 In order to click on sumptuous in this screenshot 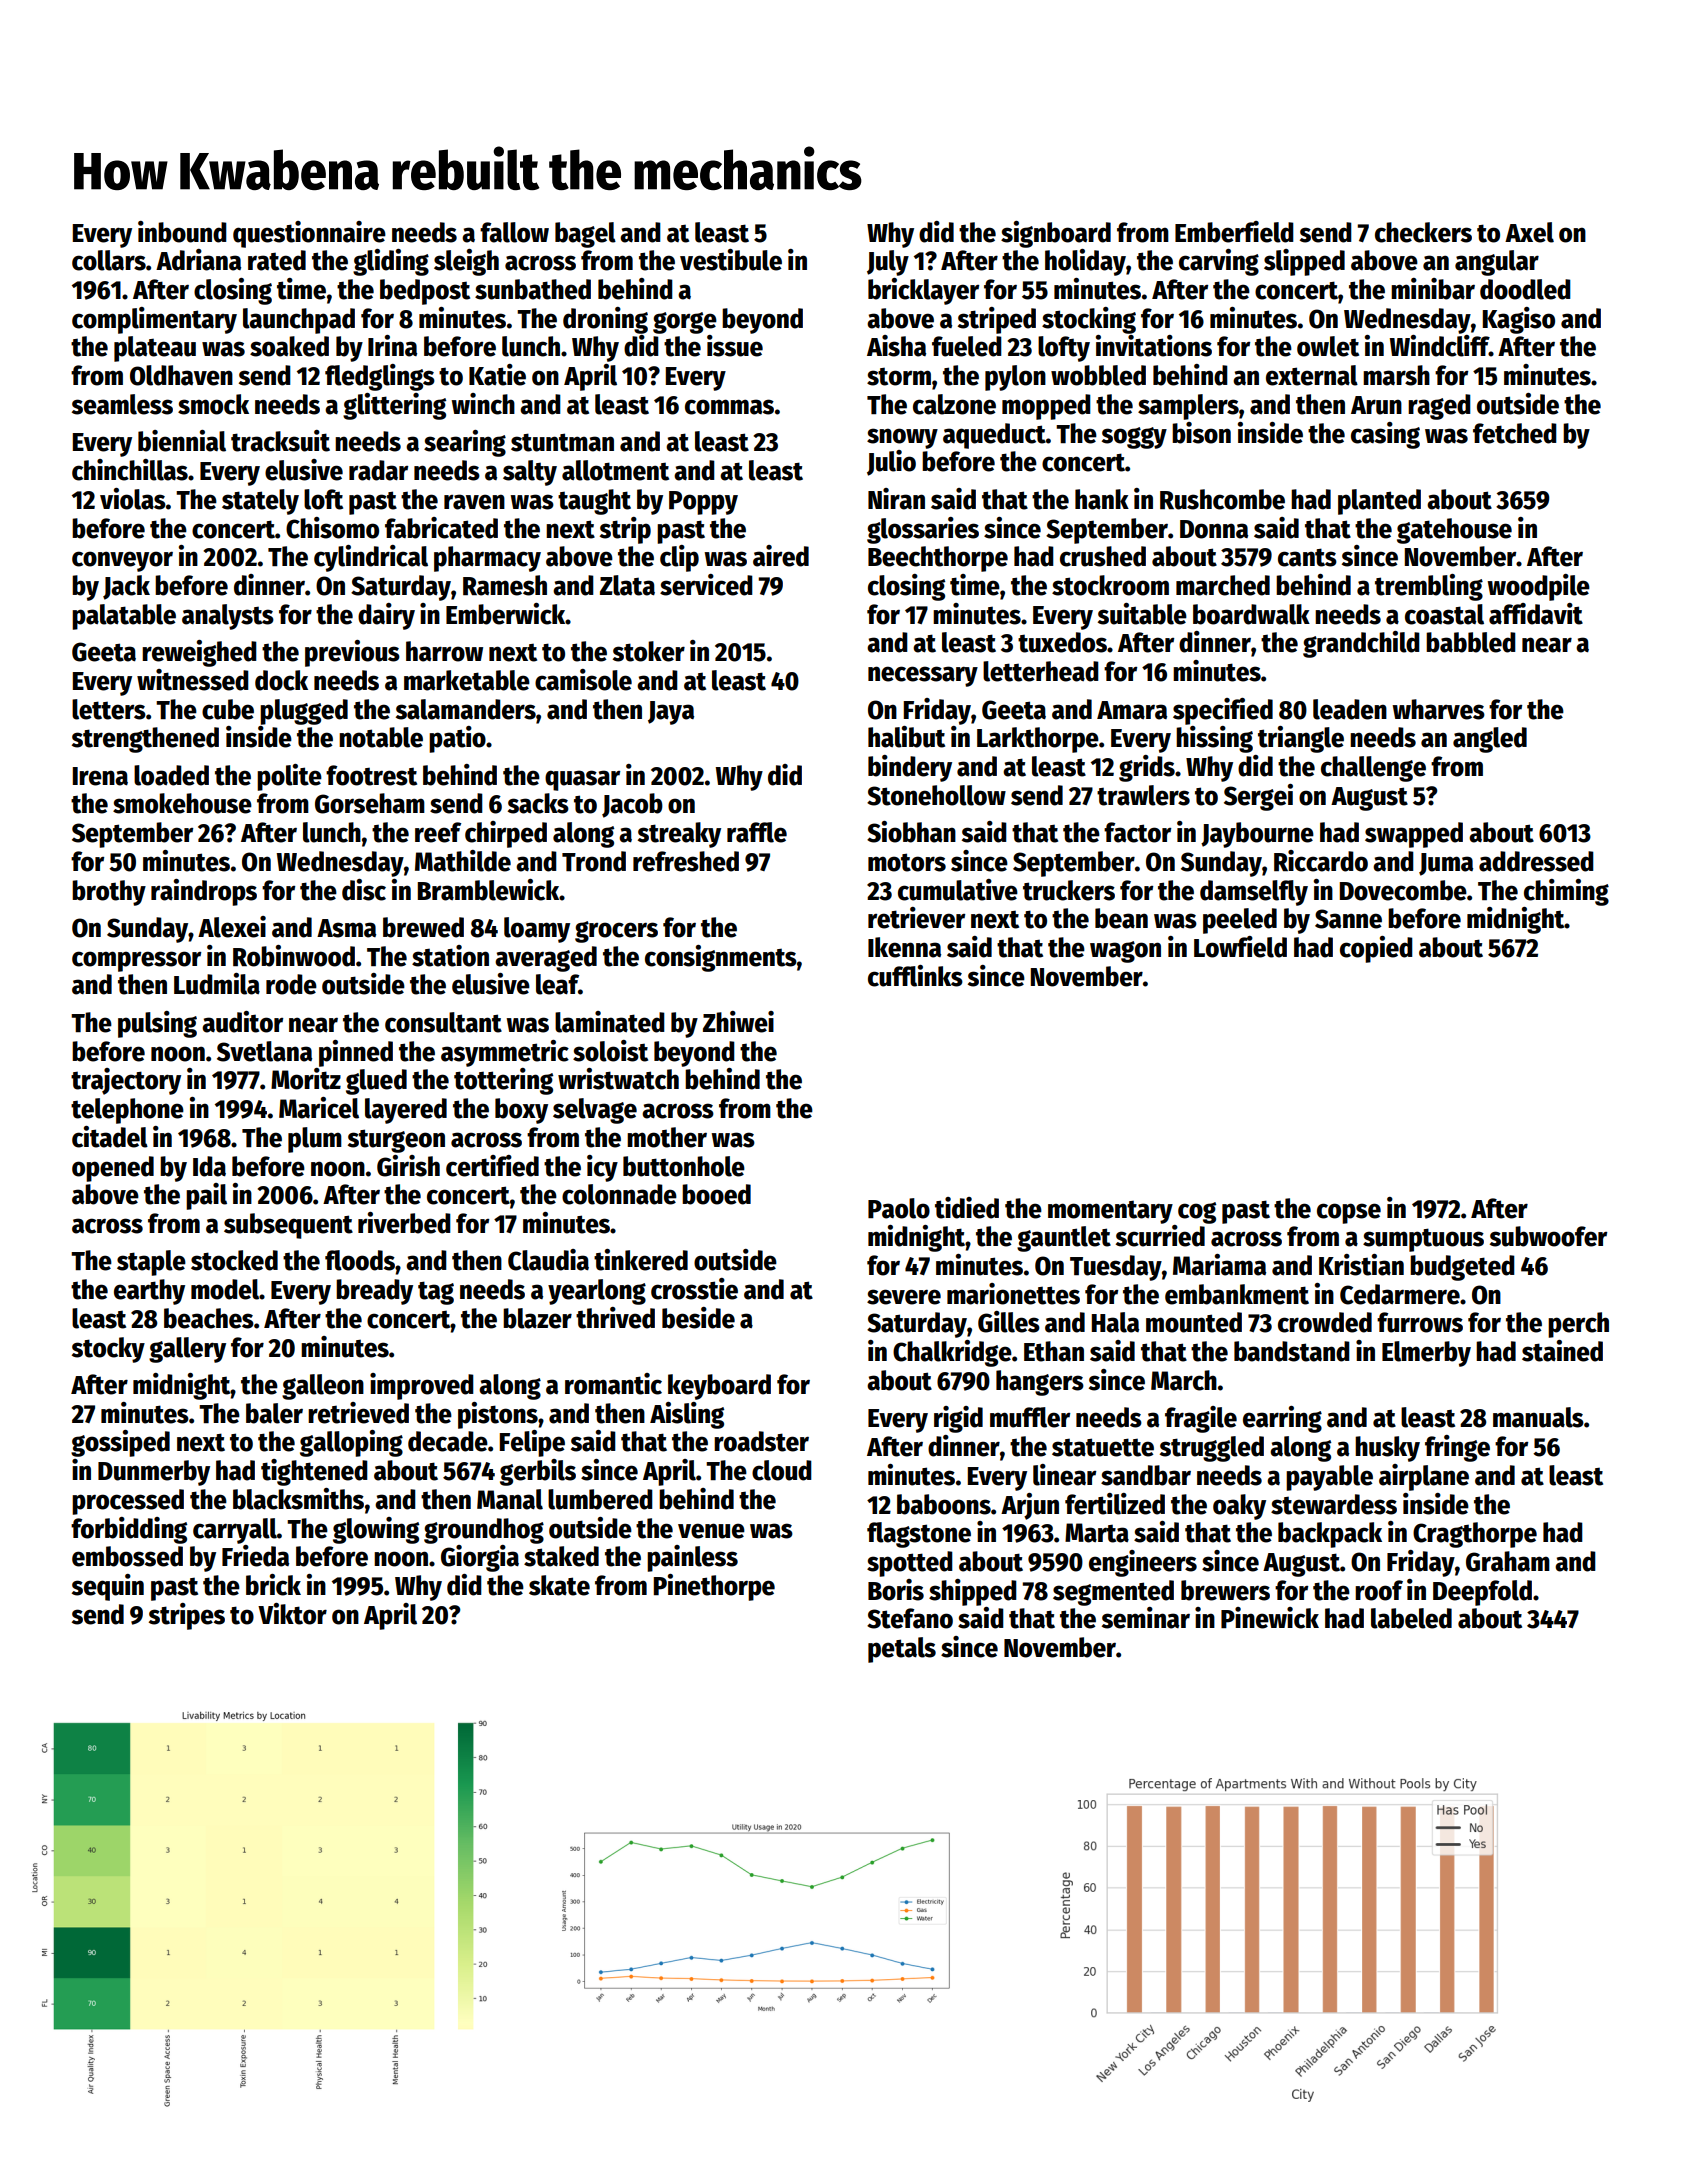, I will do `click(1423, 1240)`.
